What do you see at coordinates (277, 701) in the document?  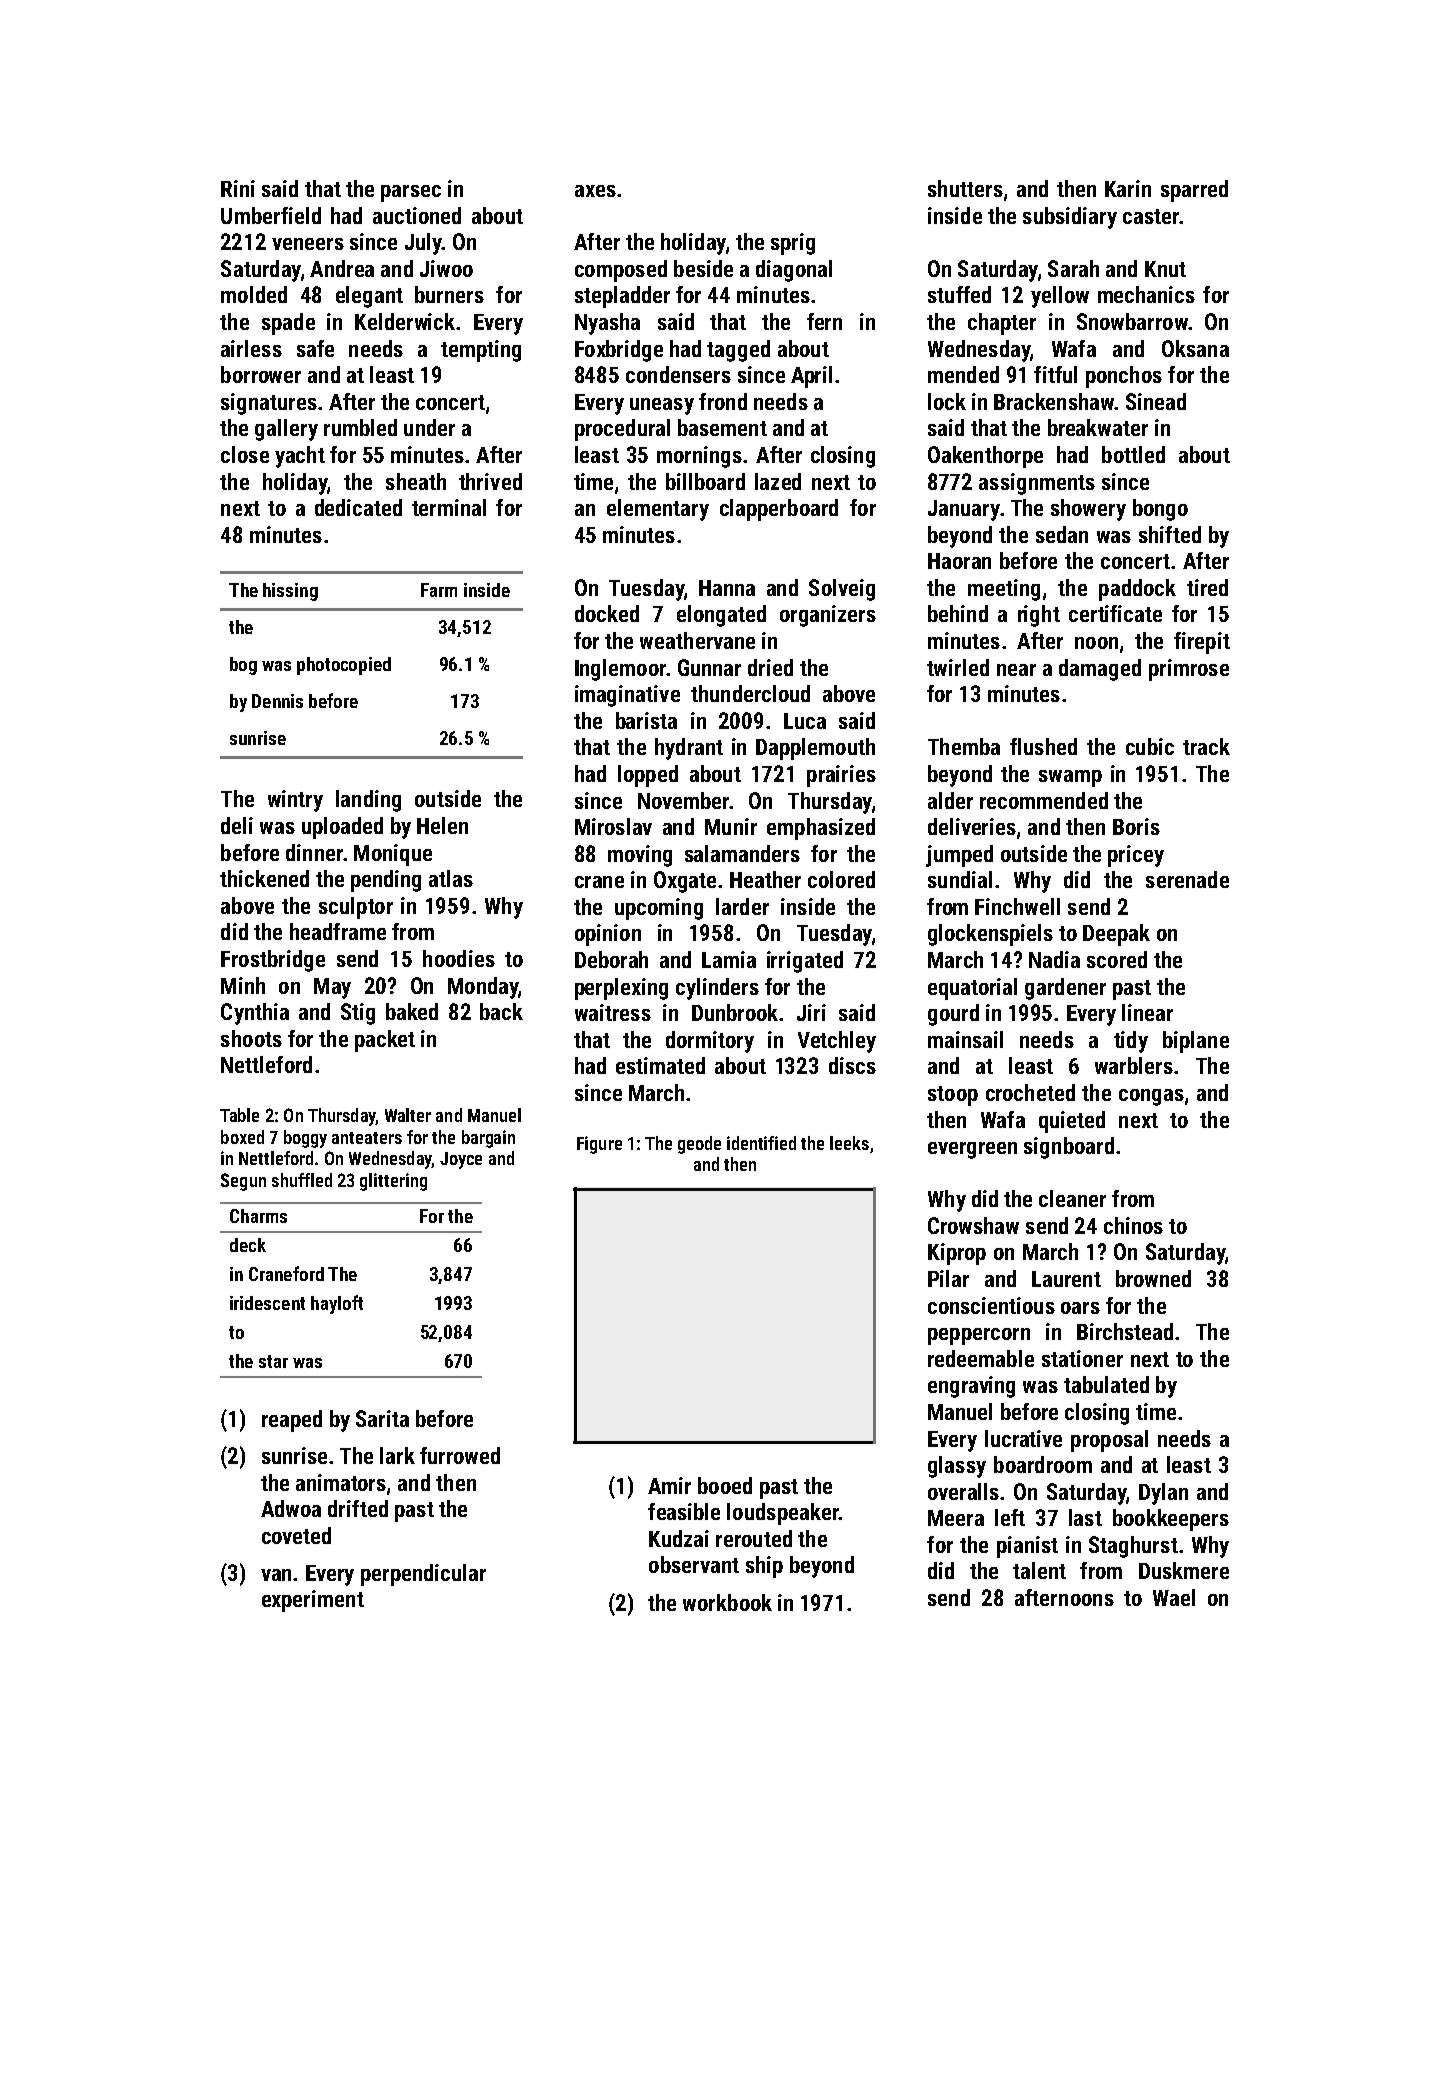 I see `Dennis` at bounding box center [277, 701].
